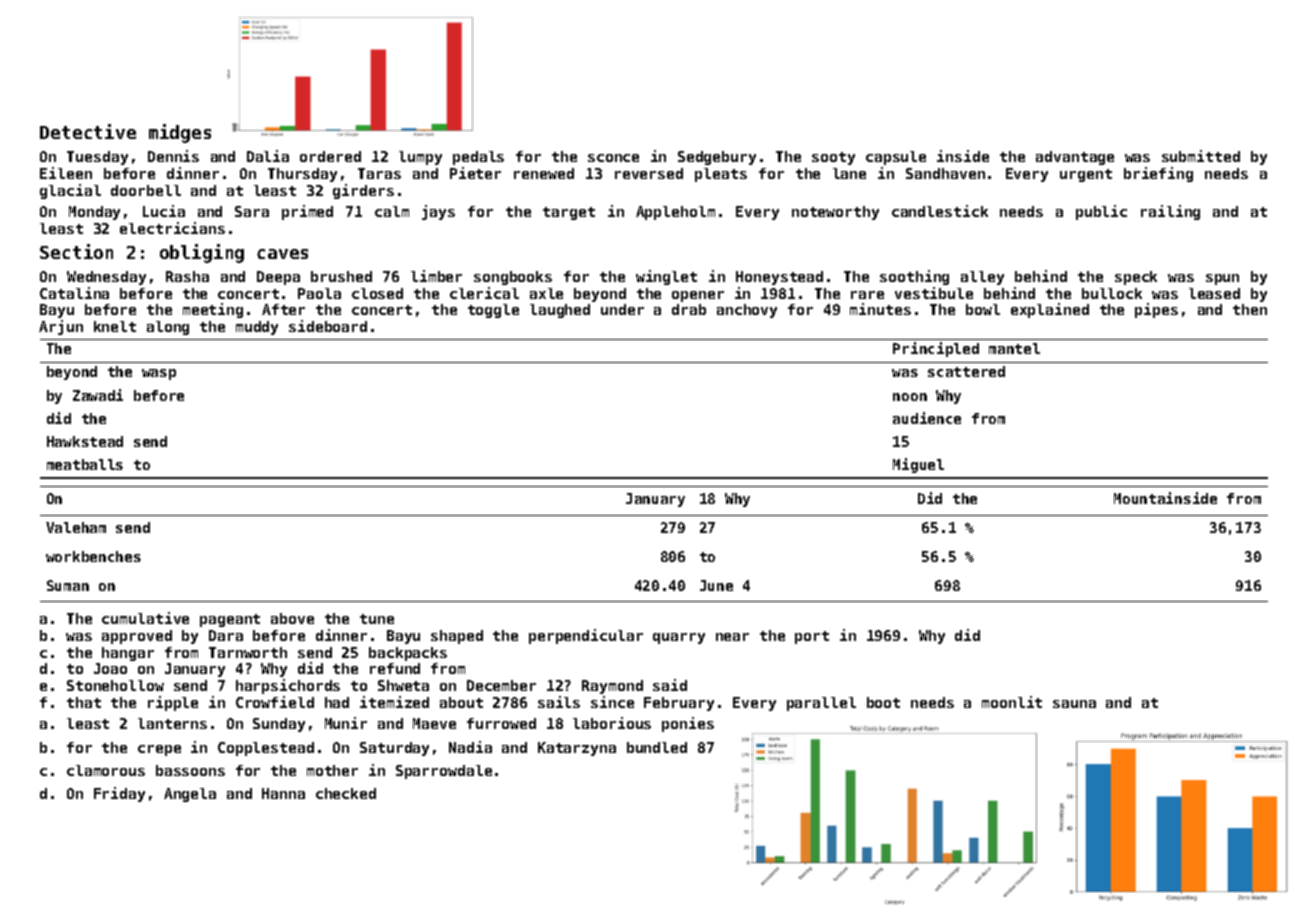  What do you see at coordinates (1201, 156) in the screenshot?
I see `submitted` at bounding box center [1201, 156].
